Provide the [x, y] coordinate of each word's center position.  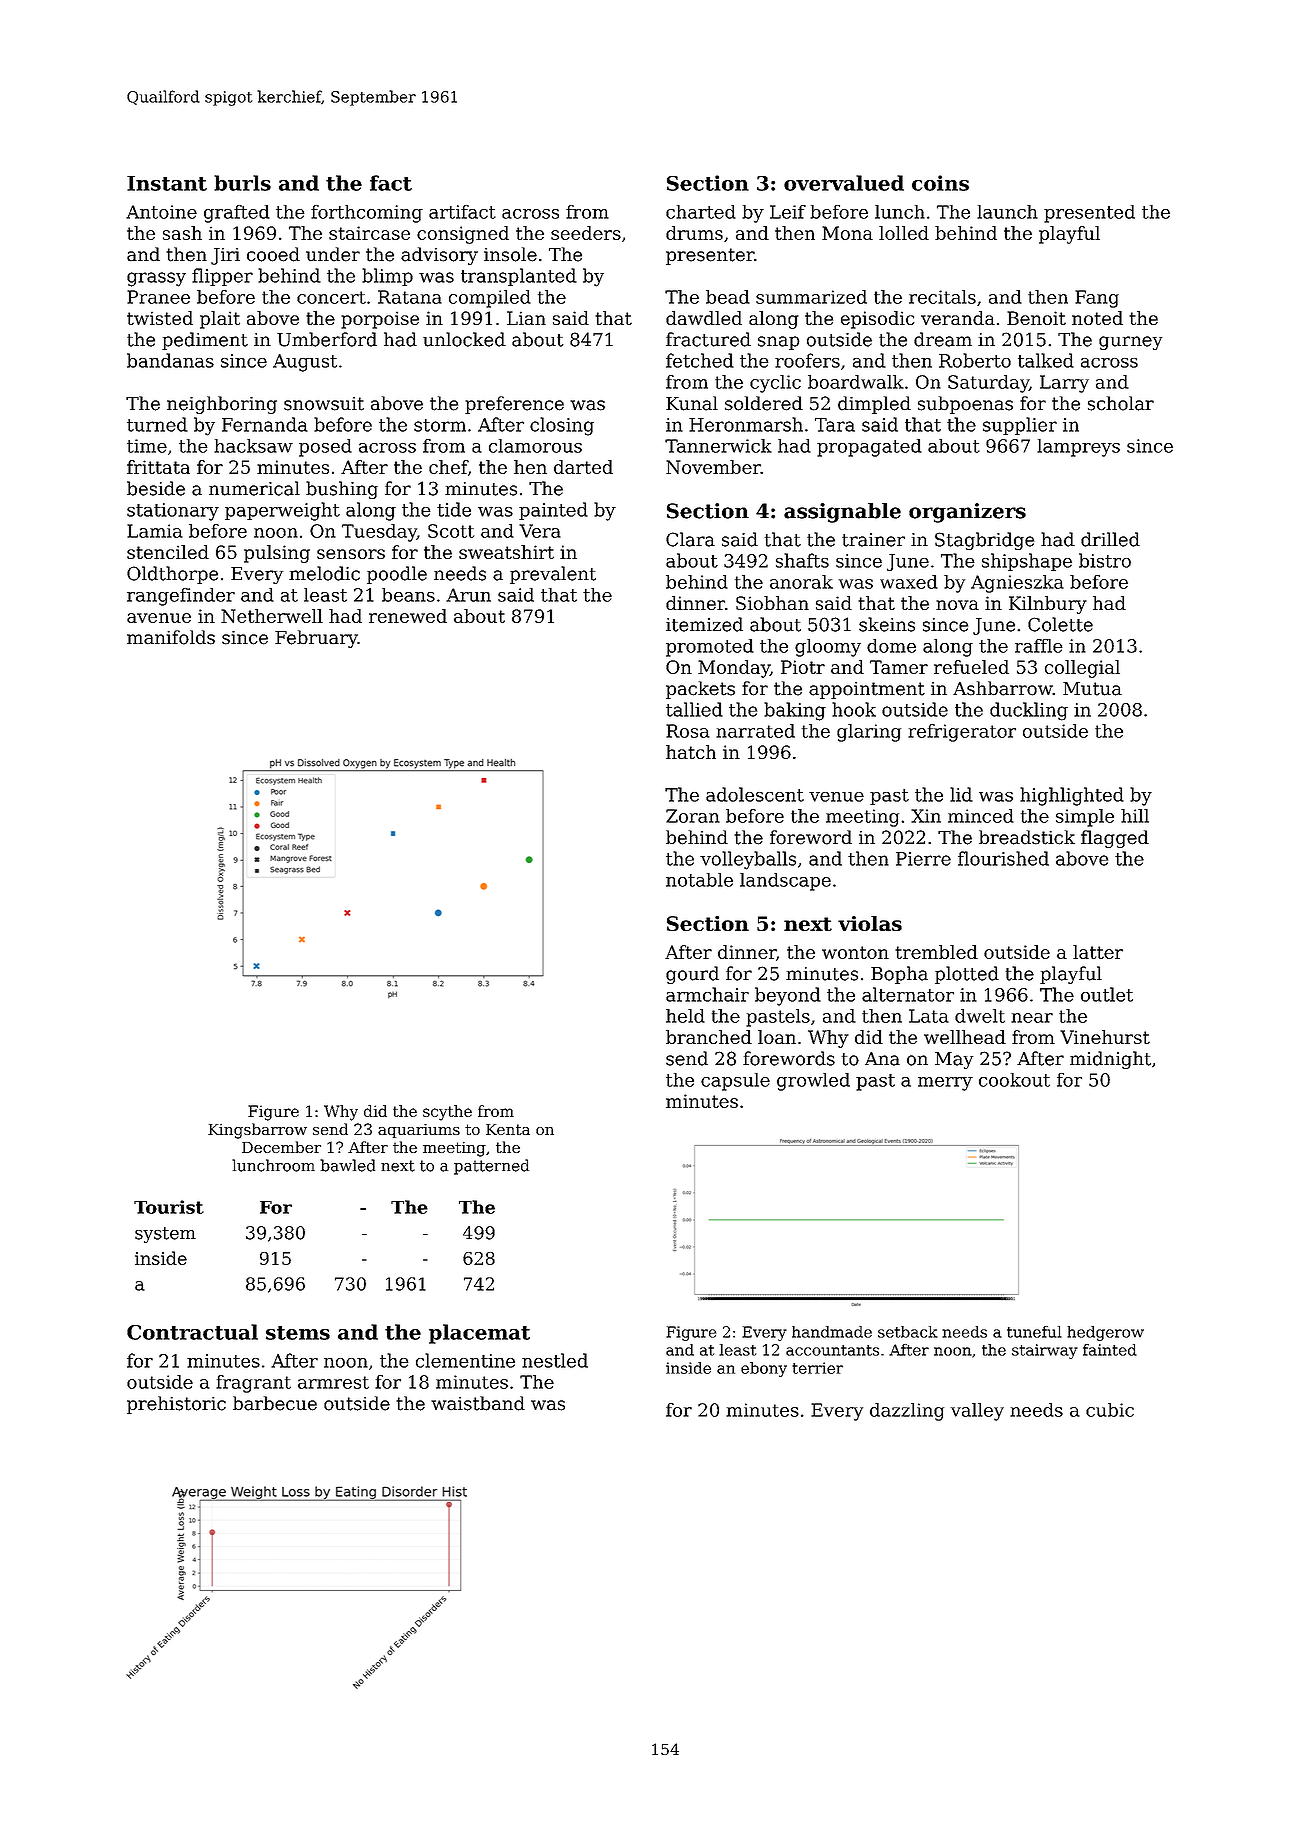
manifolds [171, 637]
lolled [904, 233]
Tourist [169, 1207]
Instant [167, 183]
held [685, 1016]
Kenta [508, 1129]
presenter [710, 256]
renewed [408, 616]
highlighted [1072, 796]
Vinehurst [1105, 1037]
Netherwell [272, 616]
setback [908, 1332]
